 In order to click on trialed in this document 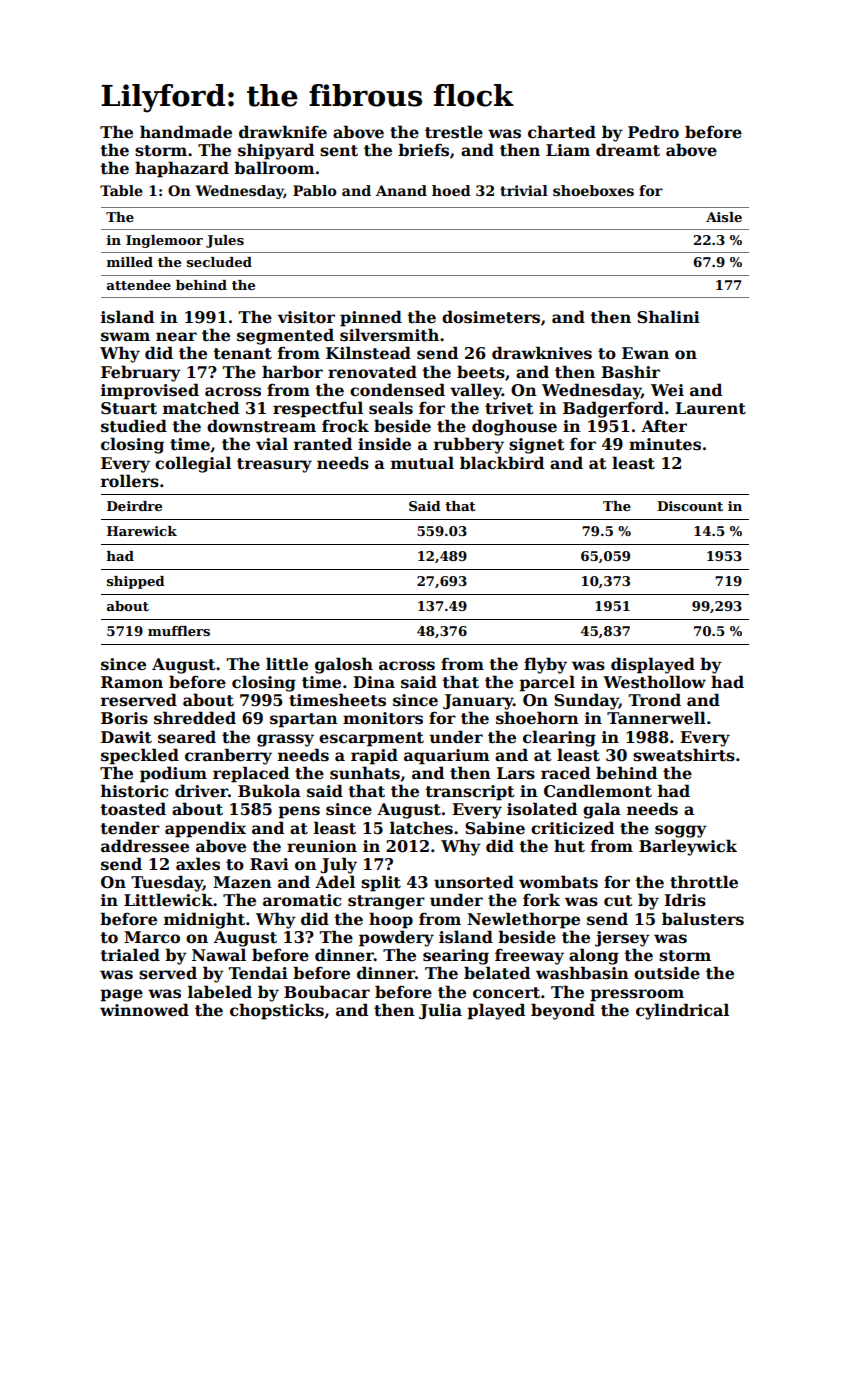, I will do `click(130, 955)`.
